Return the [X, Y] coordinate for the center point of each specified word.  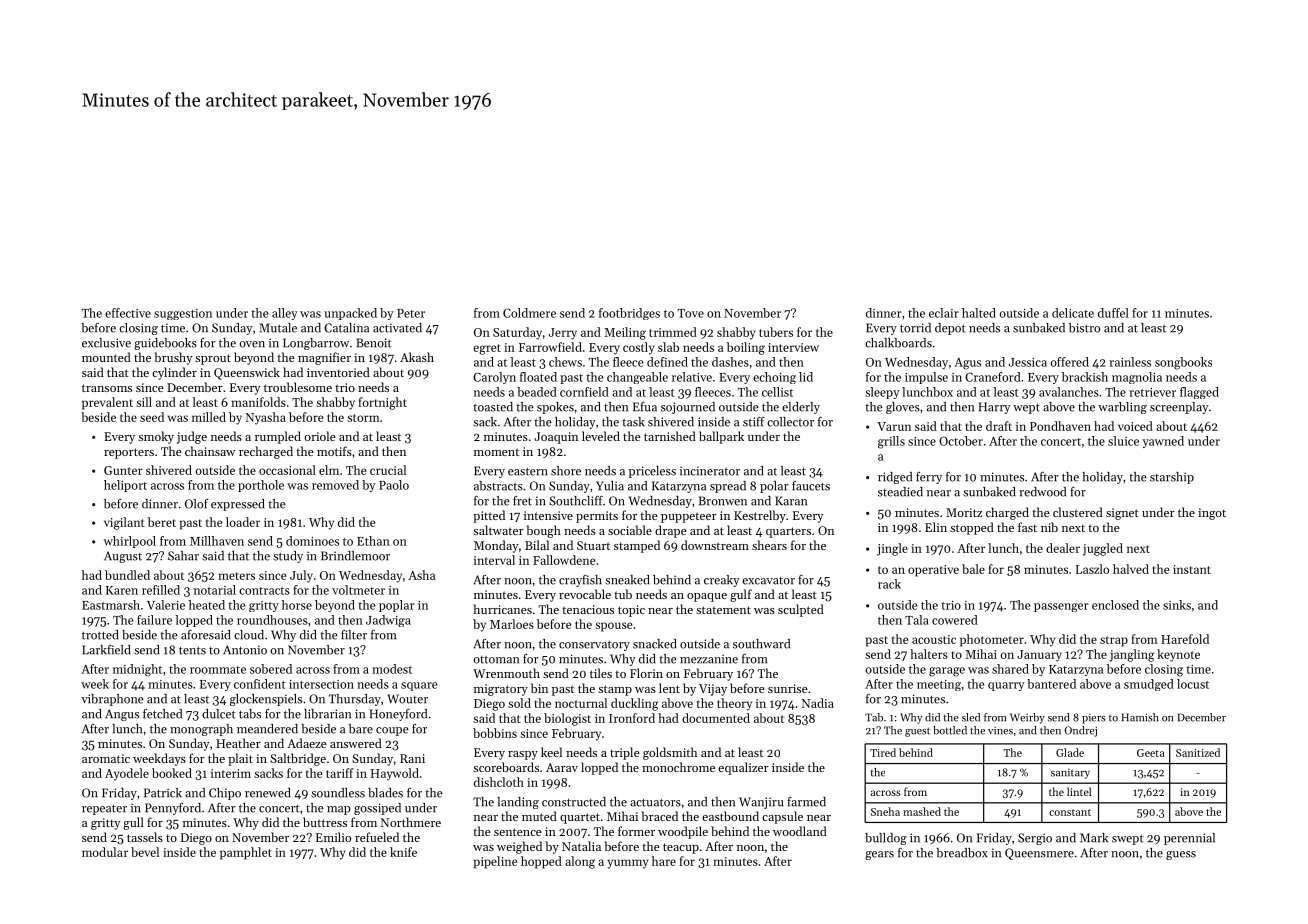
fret [522, 501]
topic [631, 611]
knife [403, 852]
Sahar [183, 556]
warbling [1122, 408]
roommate [218, 670]
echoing [774, 378]
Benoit [374, 343]
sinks [1177, 605]
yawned [1163, 442]
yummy [627, 864]
